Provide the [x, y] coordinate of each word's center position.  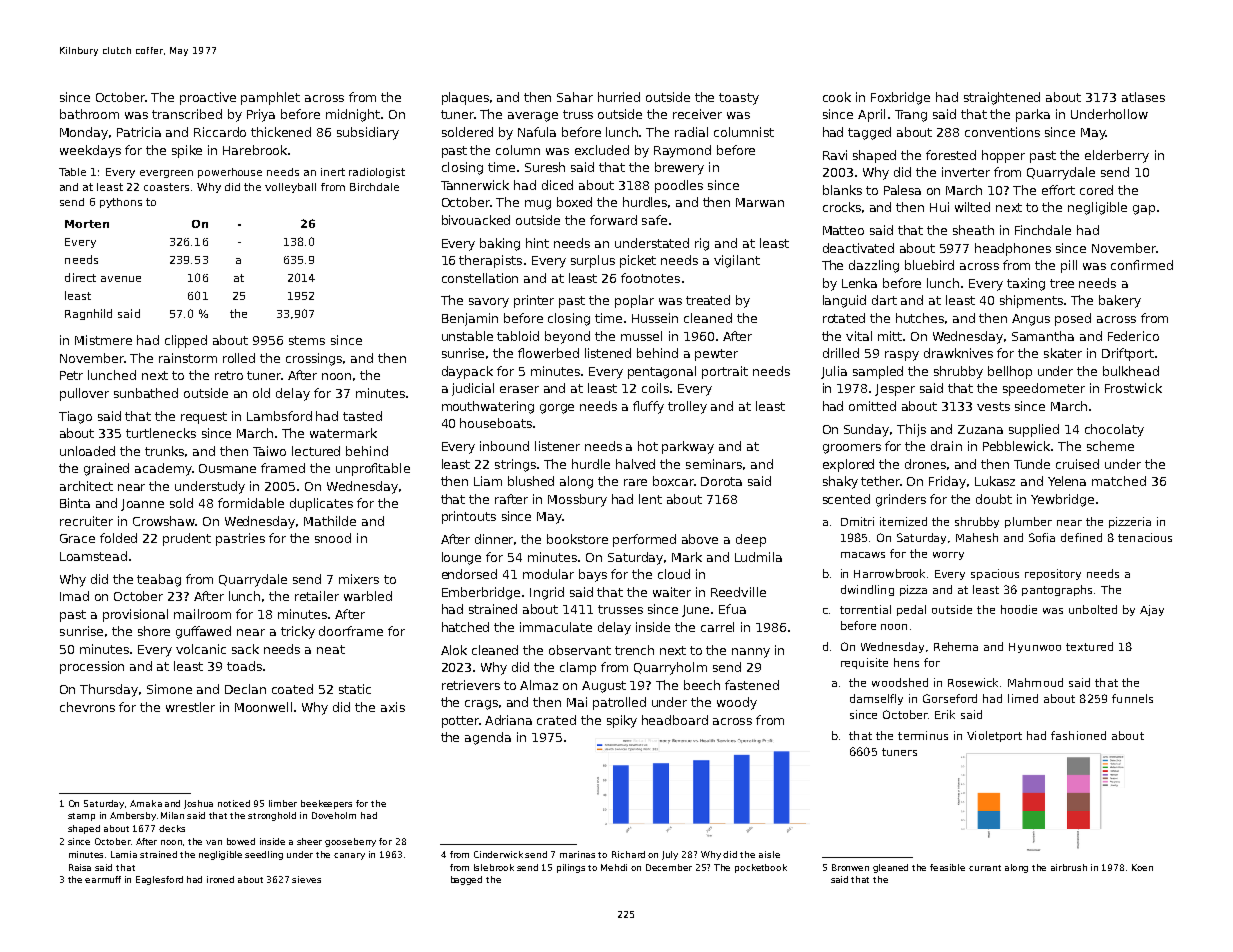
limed [1023, 698]
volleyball [290, 188]
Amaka [146, 803]
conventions [1002, 132]
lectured [316, 451]
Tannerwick [475, 185]
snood [333, 538]
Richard [628, 854]
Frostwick [1133, 388]
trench [634, 650]
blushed [531, 481]
